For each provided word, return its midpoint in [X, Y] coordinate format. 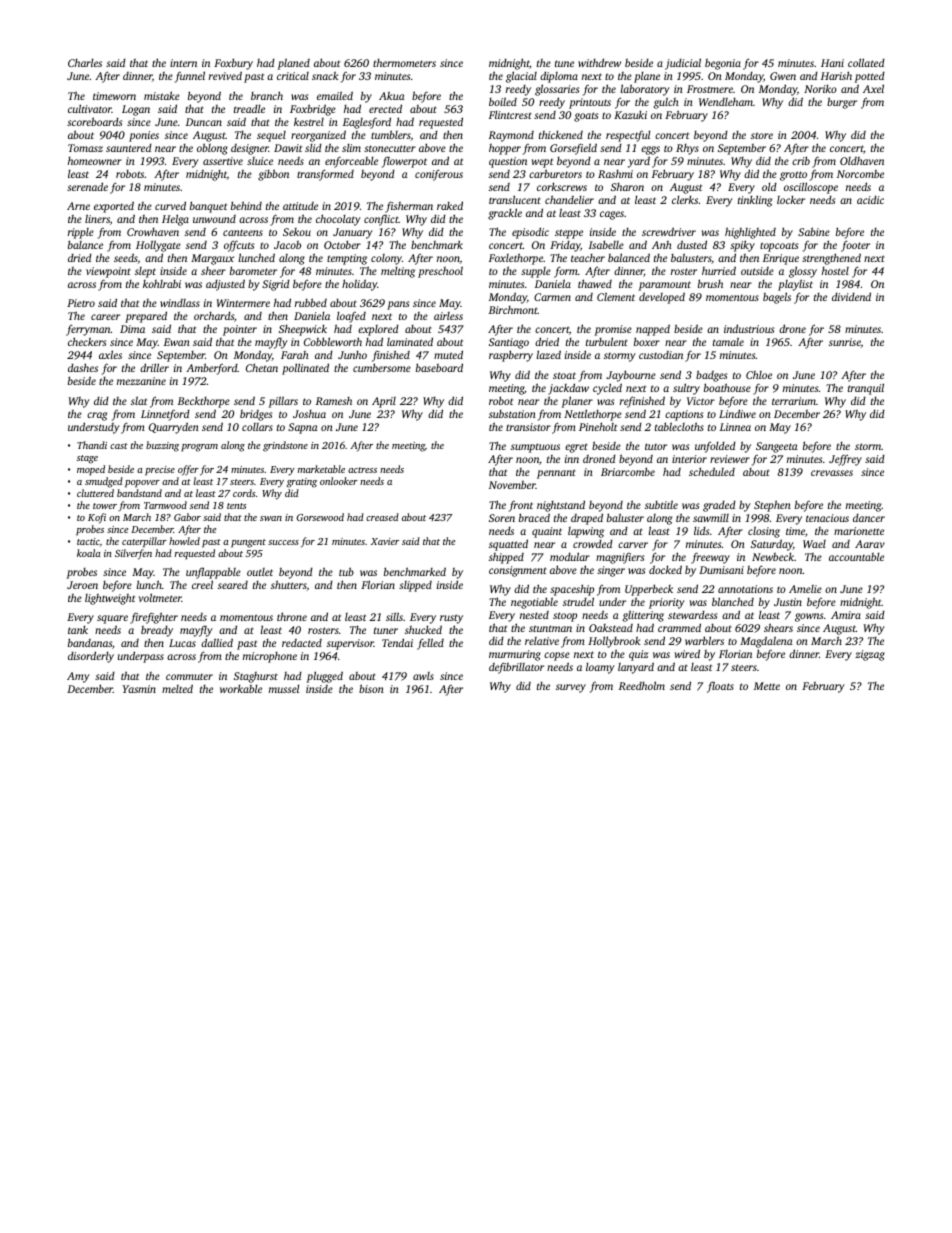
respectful [628, 136]
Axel [873, 88]
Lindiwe [737, 413]
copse [557, 656]
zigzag [870, 655]
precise [160, 471]
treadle [249, 109]
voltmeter [160, 597]
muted [448, 354]
